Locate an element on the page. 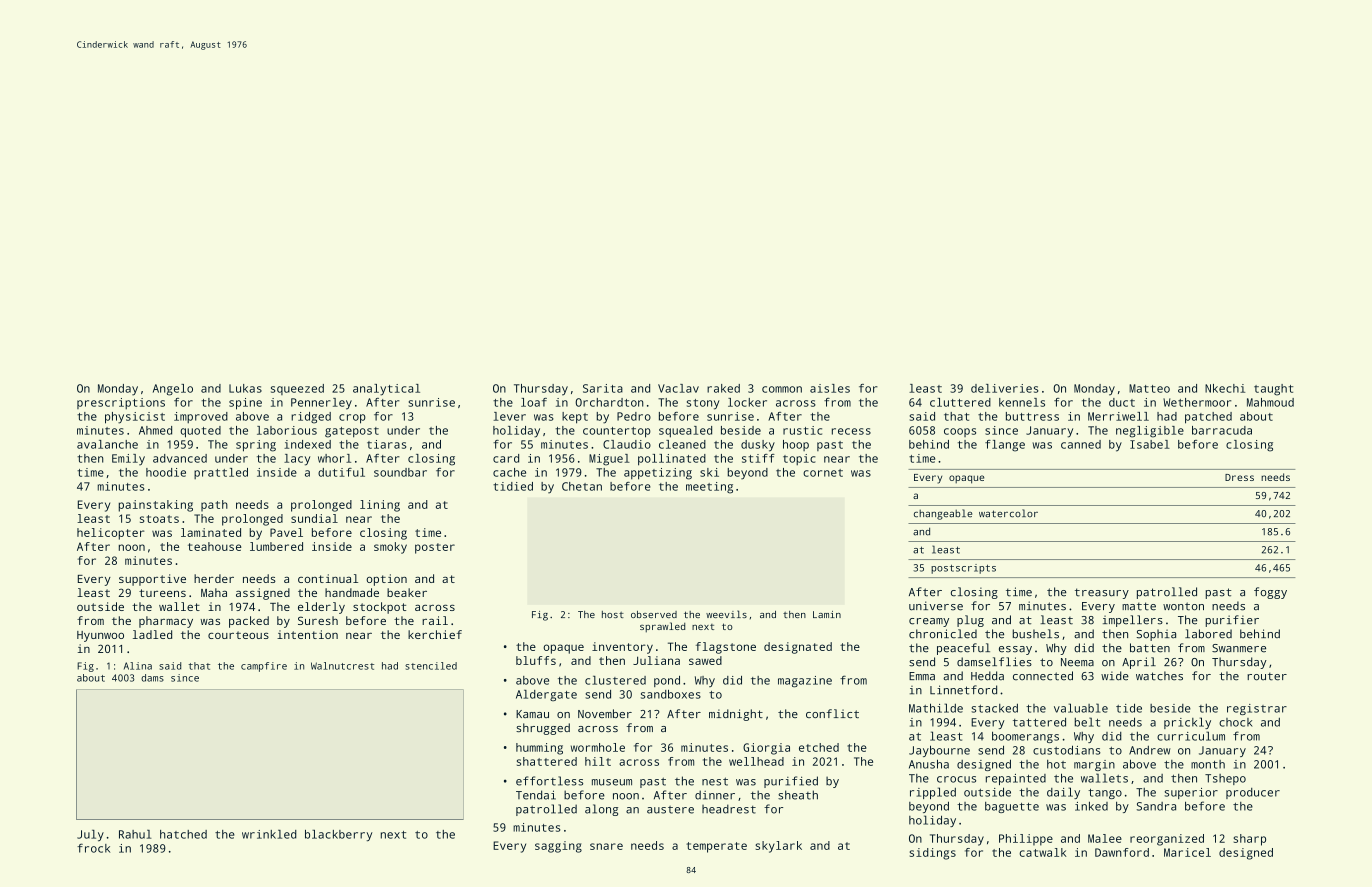 Image resolution: width=1372 pixels, height=887 pixels. avalanche is located at coordinates (107, 444).
